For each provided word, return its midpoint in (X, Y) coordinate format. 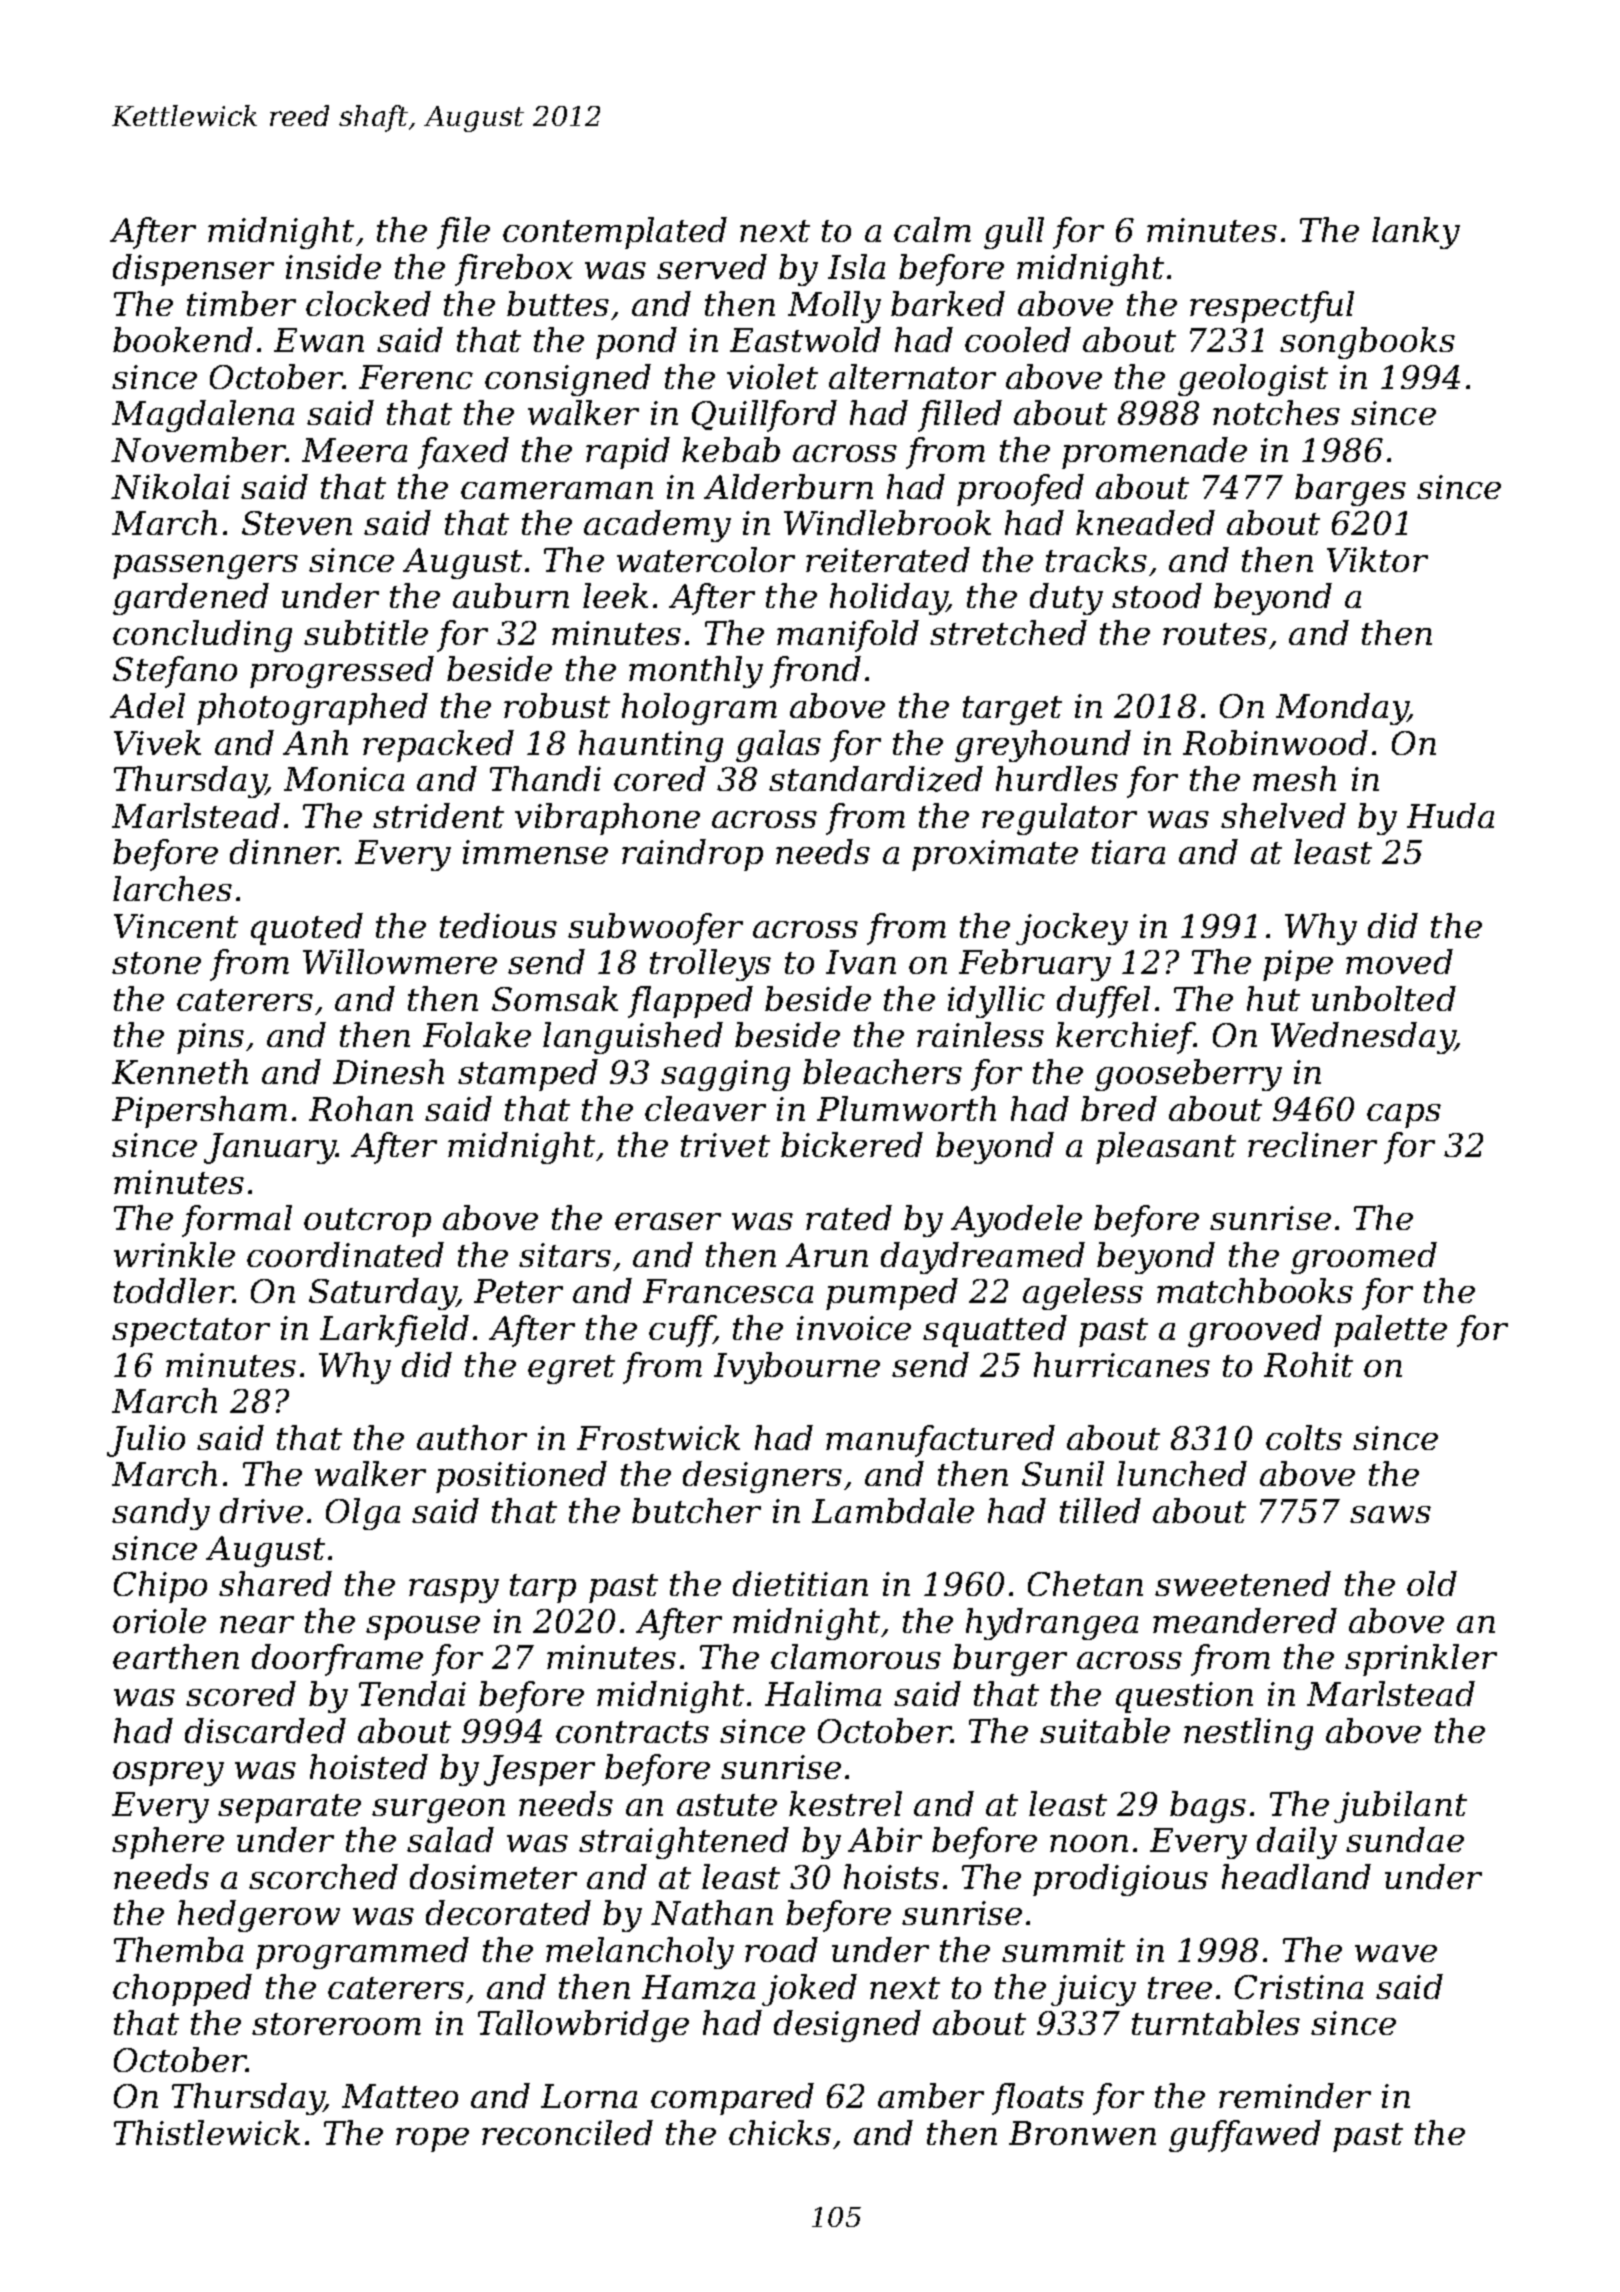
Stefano (175, 672)
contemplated (615, 233)
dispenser (193, 270)
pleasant (1166, 1148)
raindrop (692, 855)
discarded (265, 1730)
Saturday (382, 1294)
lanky (1416, 233)
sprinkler (1421, 1660)
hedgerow (259, 1916)
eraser (668, 1221)
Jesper (539, 1770)
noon (1089, 1843)
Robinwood (1275, 742)
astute (727, 1805)
